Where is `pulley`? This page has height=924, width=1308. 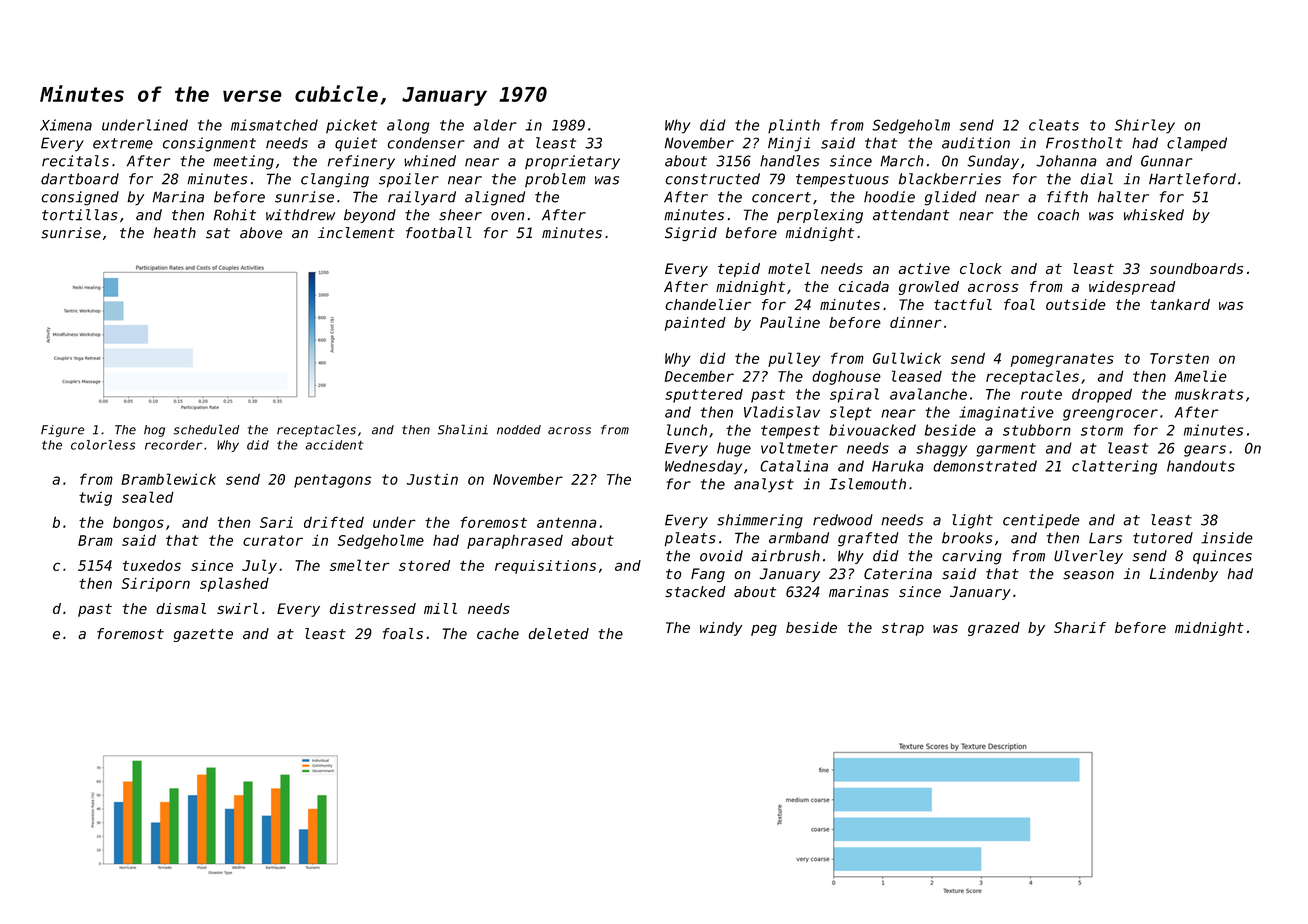 pulley is located at coordinates (794, 359).
